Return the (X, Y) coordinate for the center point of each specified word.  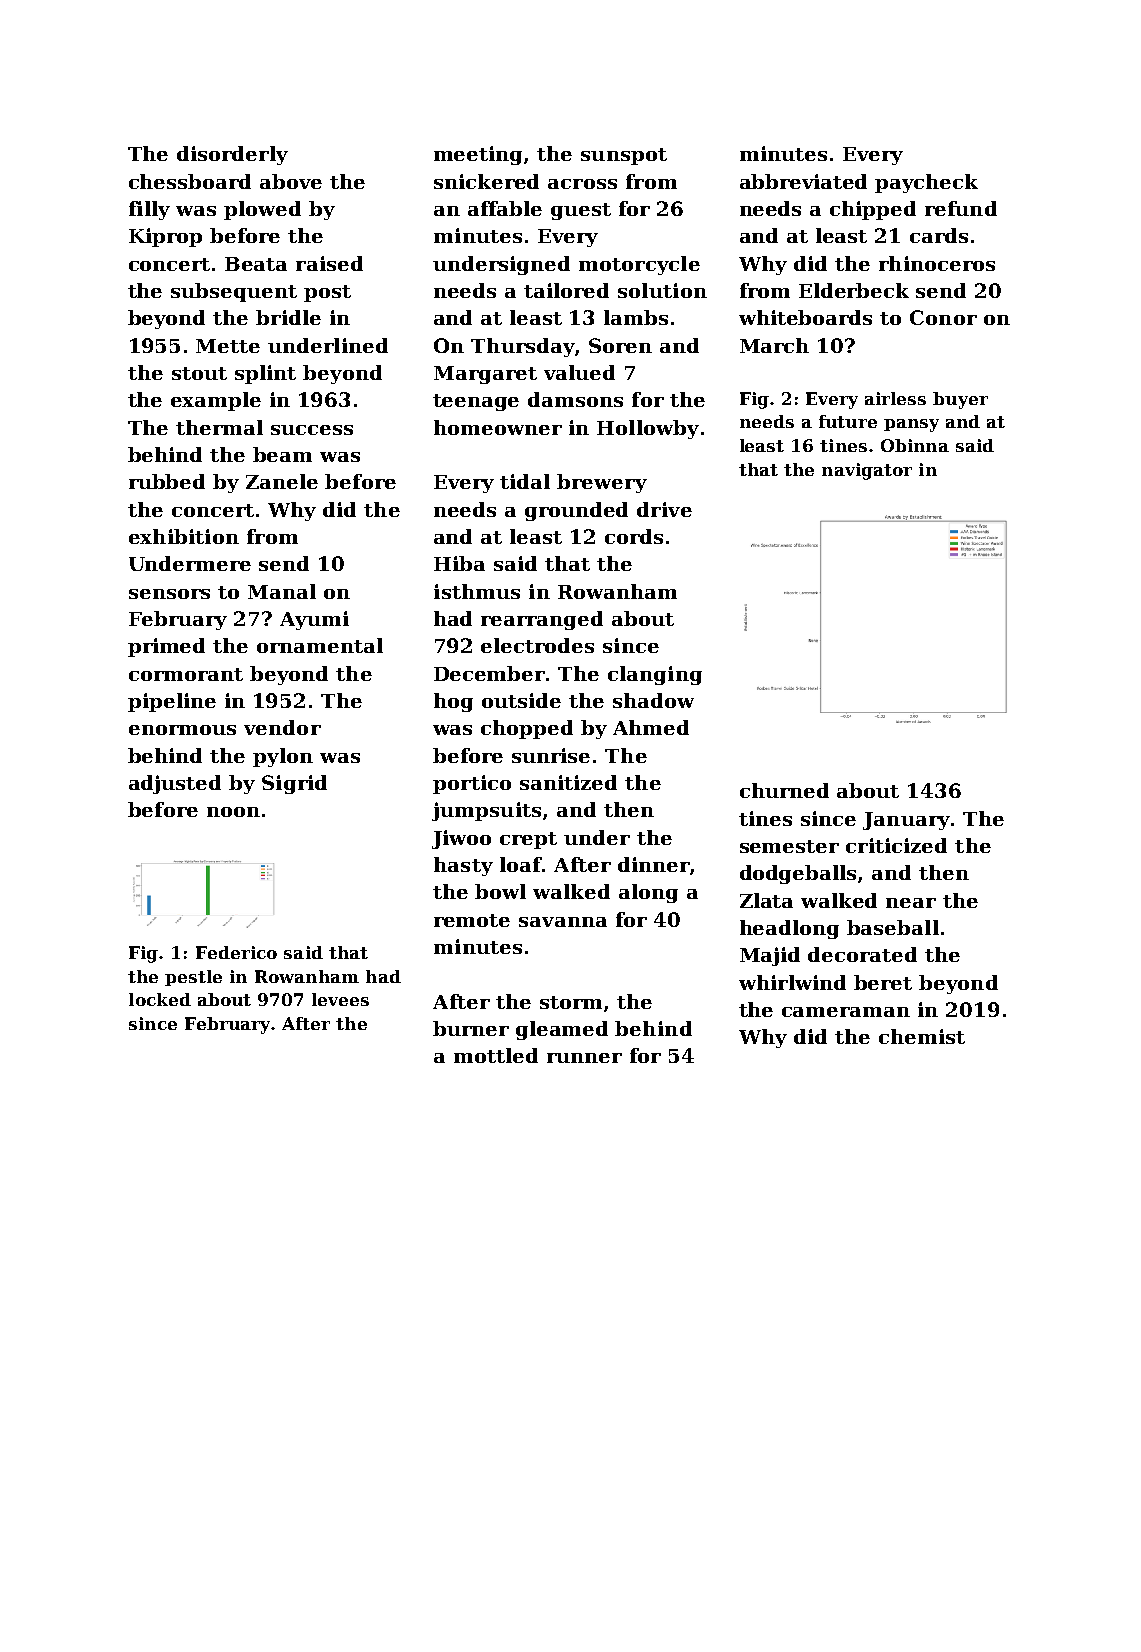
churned (784, 790)
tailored (566, 290)
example (216, 401)
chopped (527, 729)
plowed (262, 210)
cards (939, 235)
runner (584, 1058)
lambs (636, 317)
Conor (943, 317)
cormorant (186, 674)
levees (340, 999)
